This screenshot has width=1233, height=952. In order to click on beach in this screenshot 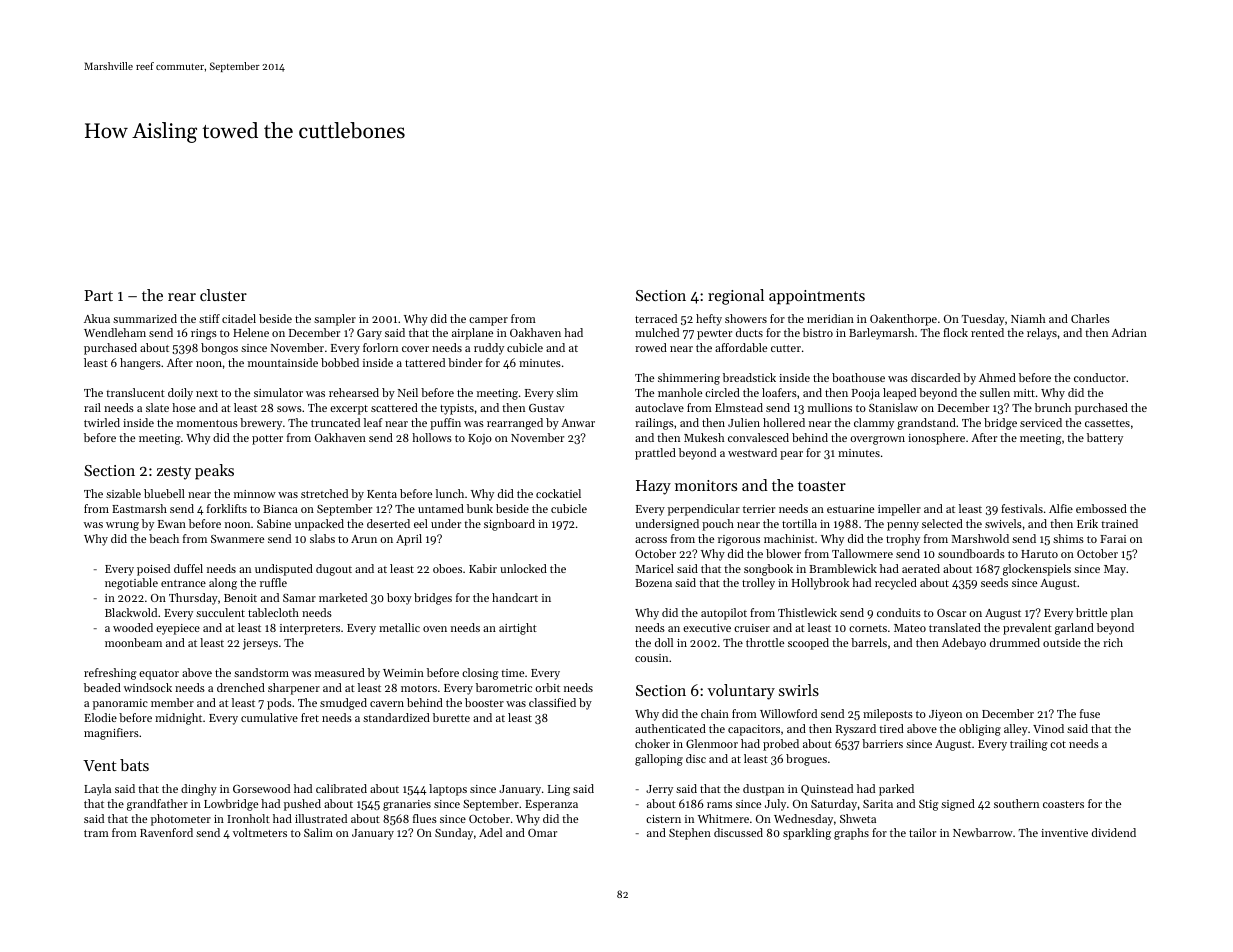, I will do `click(164, 538)`.
